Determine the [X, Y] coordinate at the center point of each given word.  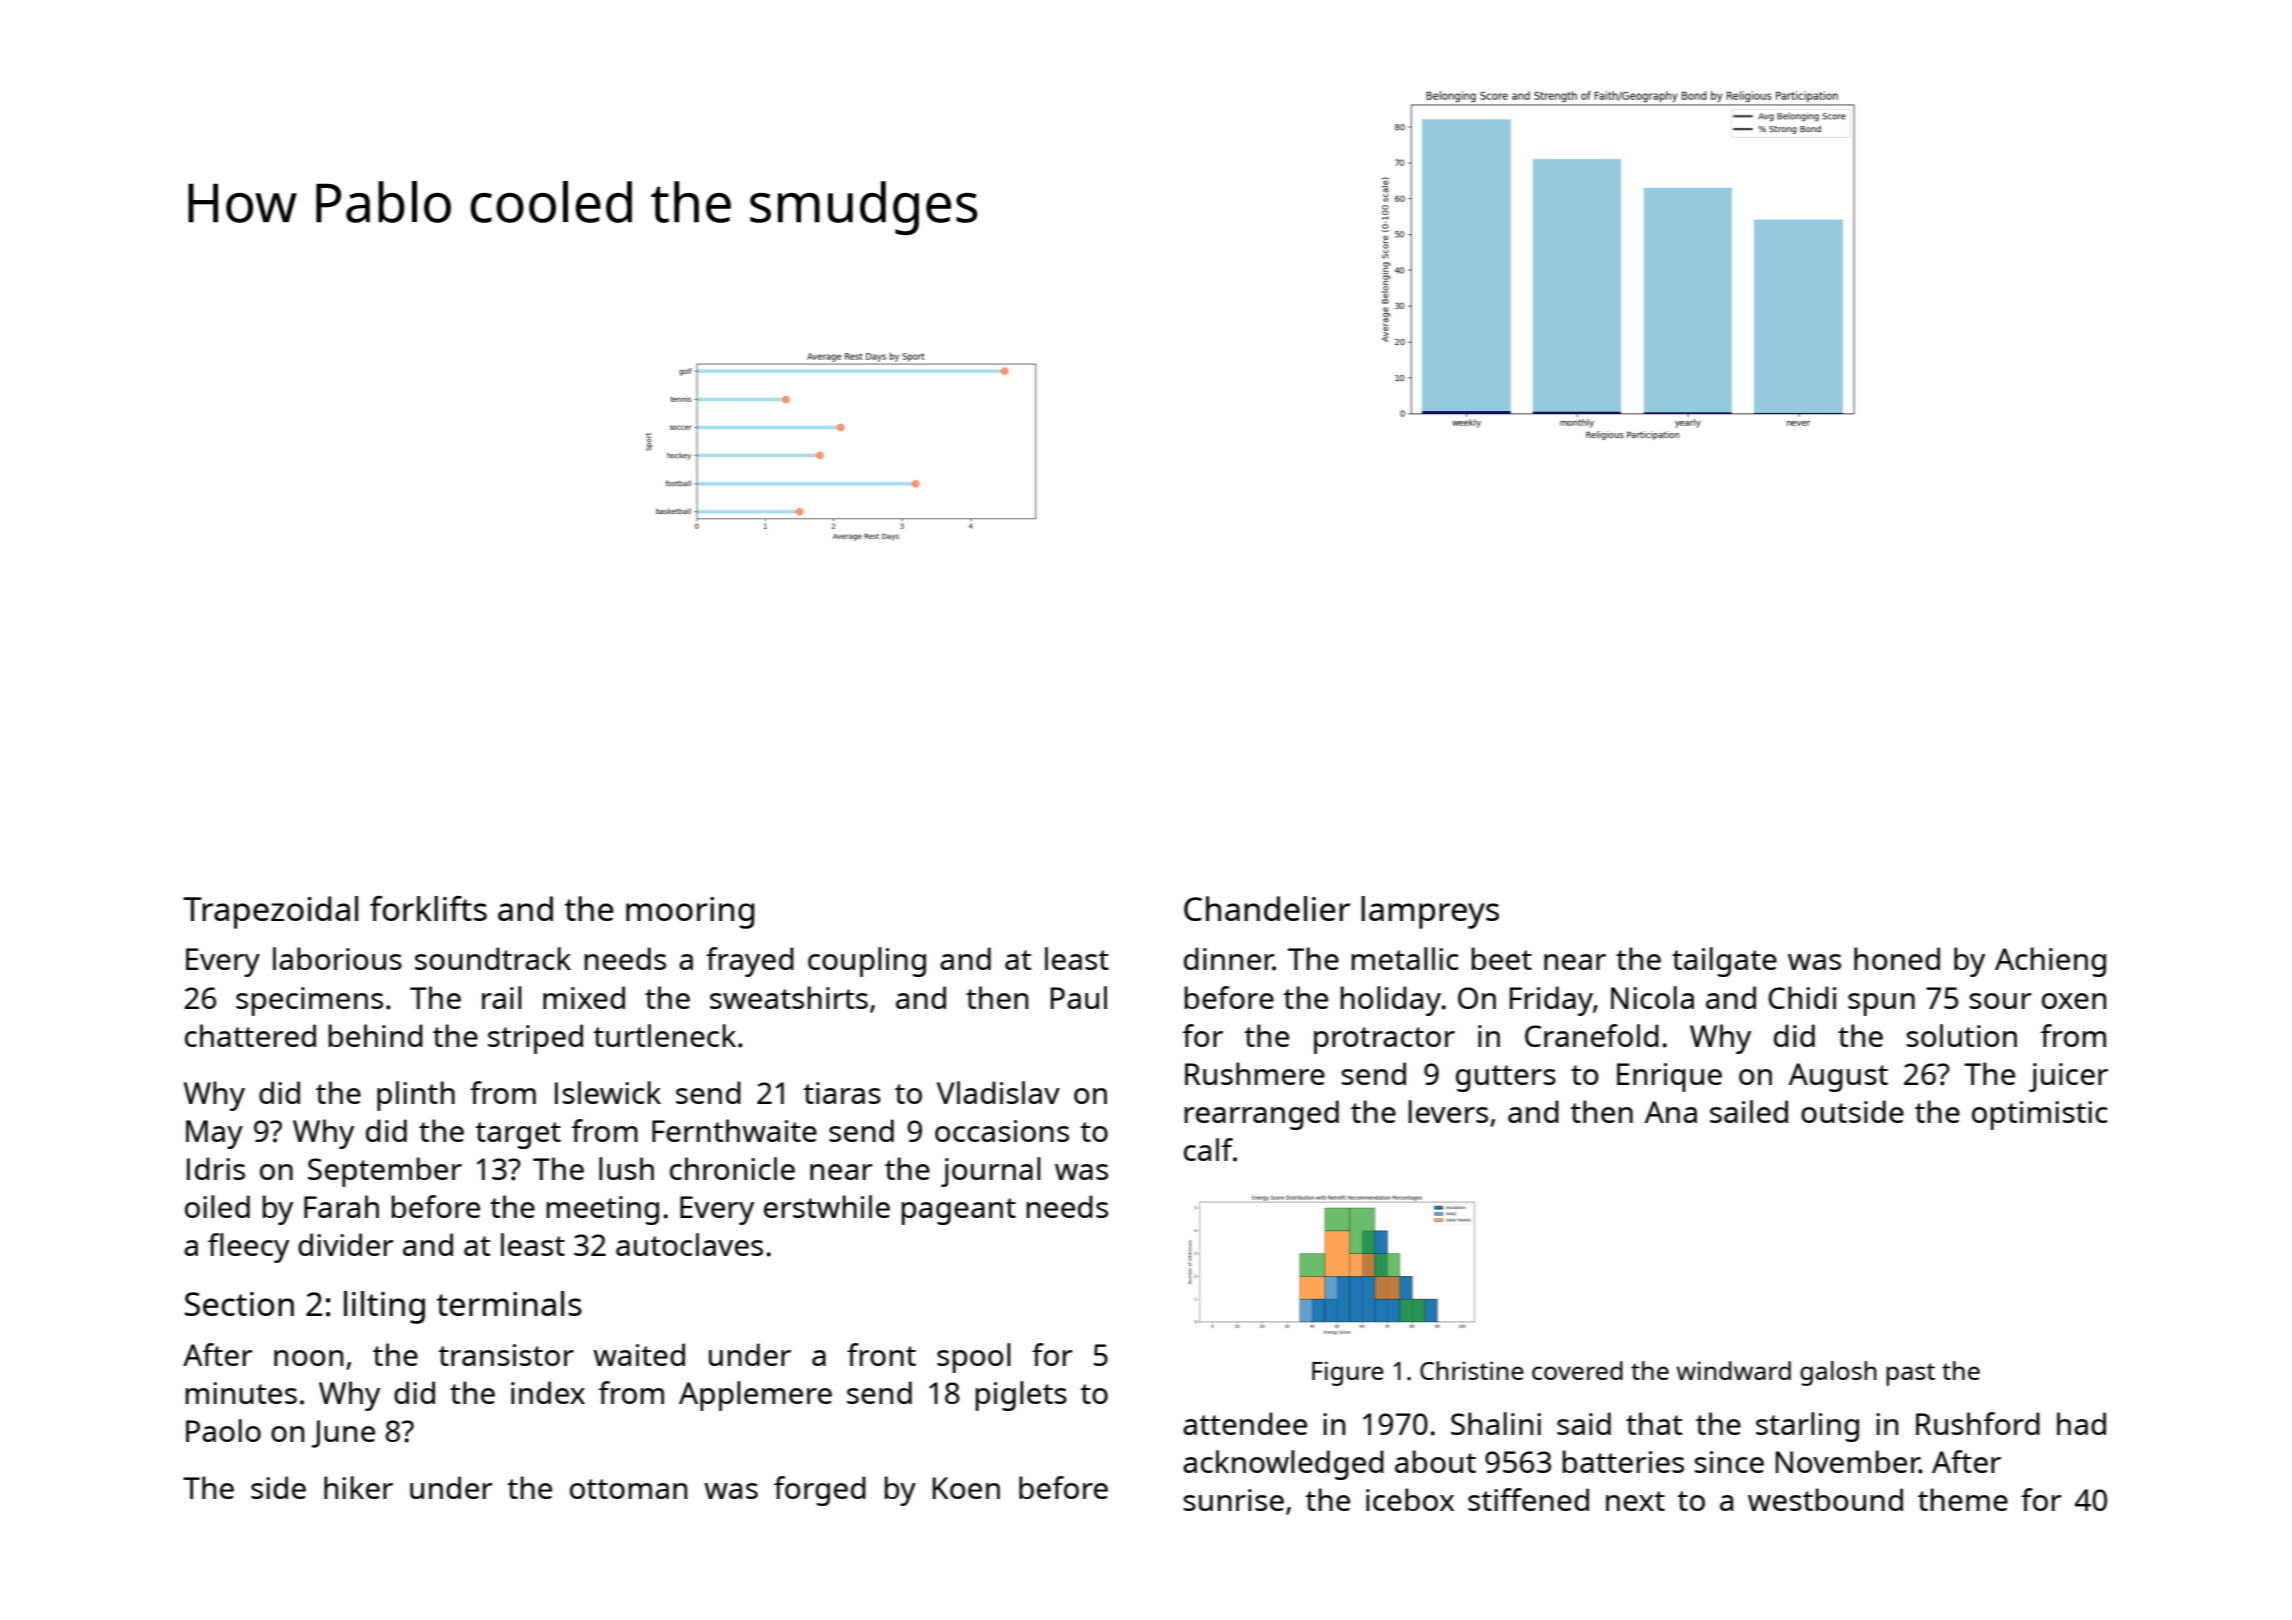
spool [974, 1358]
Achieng [2050, 962]
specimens [309, 1001]
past [1910, 1374]
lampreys [1430, 912]
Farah [341, 1206]
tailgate [1724, 962]
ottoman [628, 1489]
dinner [1228, 958]
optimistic [2040, 1115]
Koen [966, 1488]
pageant [959, 1211]
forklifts [428, 908]
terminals [509, 1303]
